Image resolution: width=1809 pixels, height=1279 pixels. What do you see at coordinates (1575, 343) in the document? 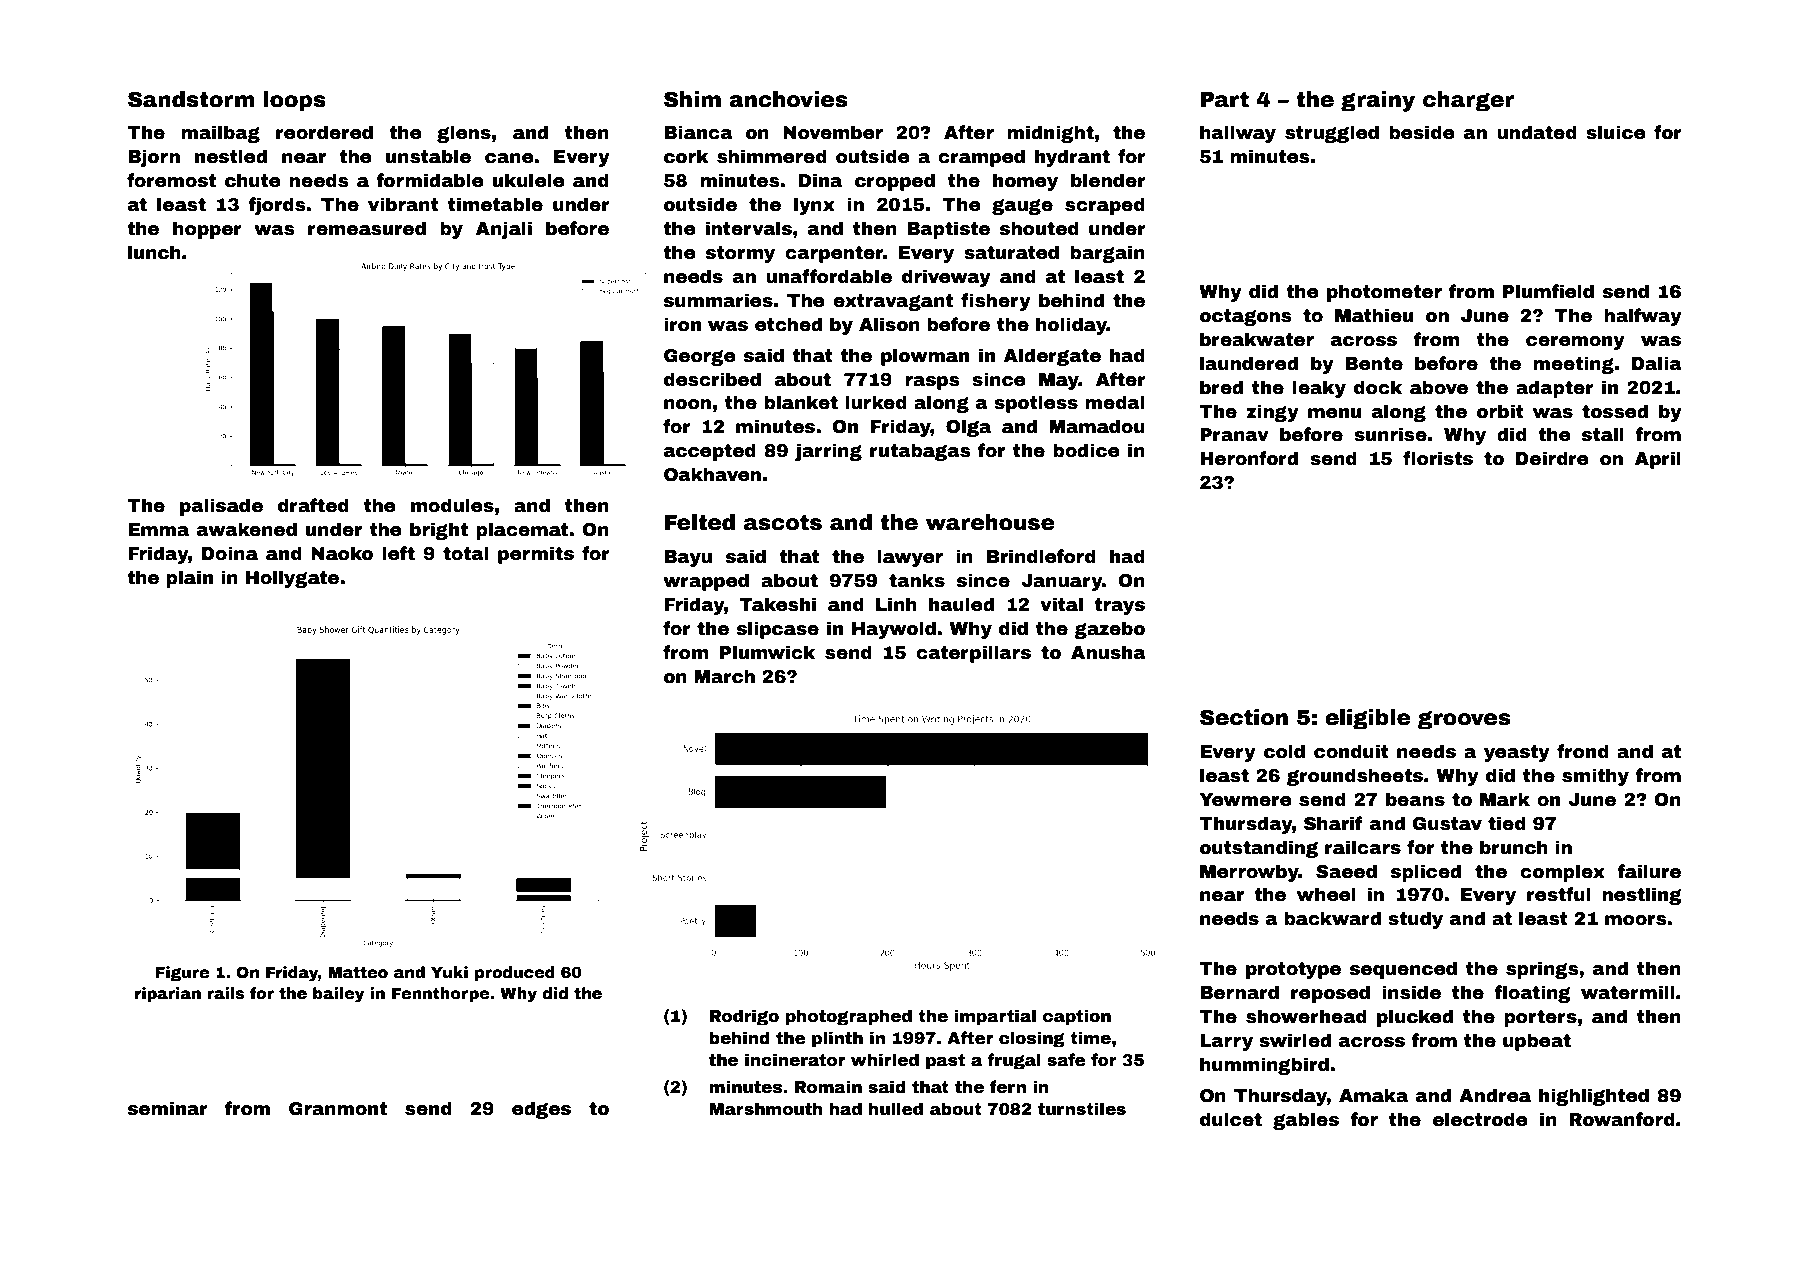
I see `ceremony` at bounding box center [1575, 343].
